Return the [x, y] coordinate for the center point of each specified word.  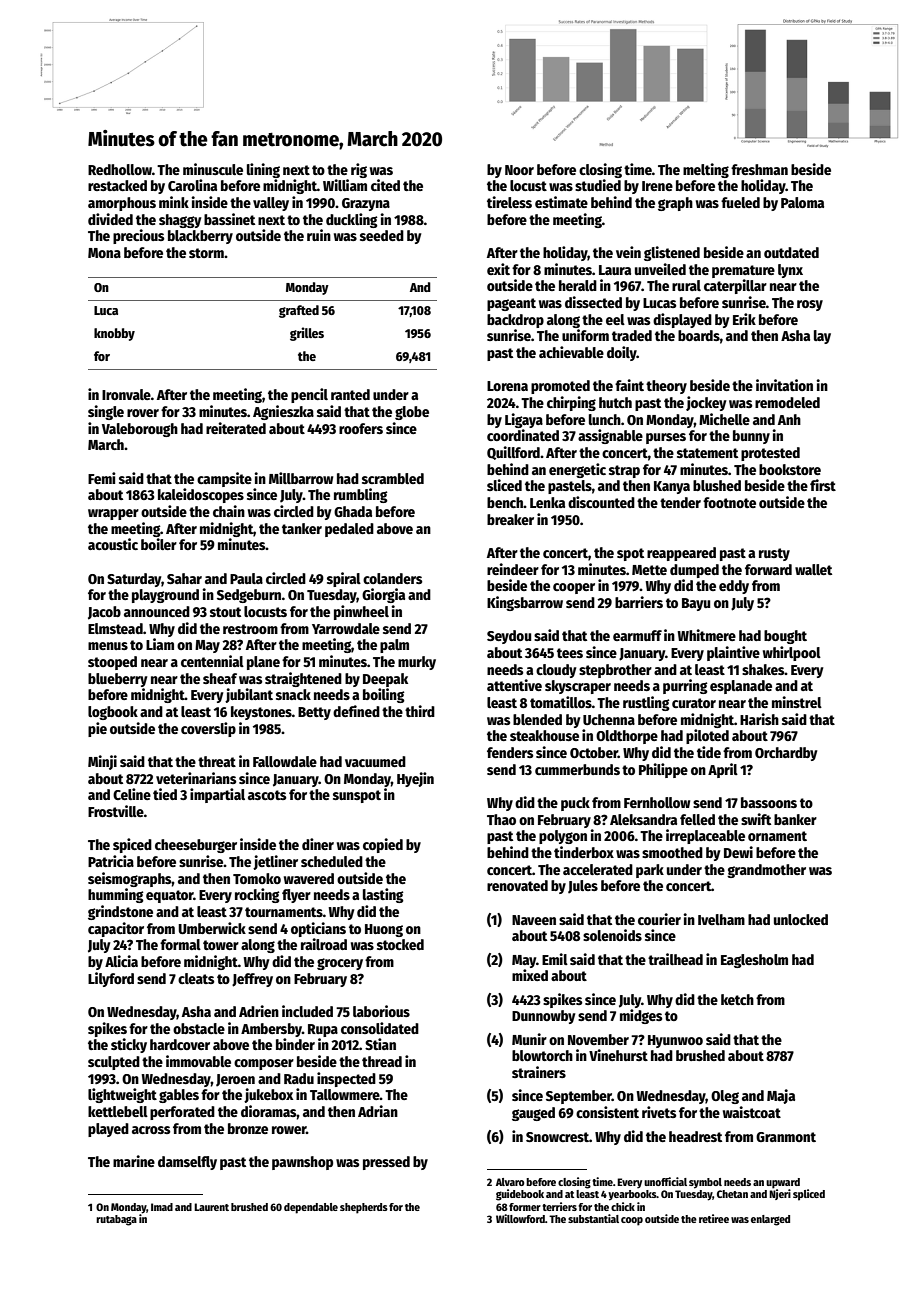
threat [217, 761]
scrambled [393, 478]
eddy [734, 587]
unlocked [801, 919]
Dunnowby [544, 1017]
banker [795, 819]
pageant [511, 304]
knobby [114, 334]
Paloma [802, 202]
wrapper [113, 514]
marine [134, 1161]
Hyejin [415, 779]
